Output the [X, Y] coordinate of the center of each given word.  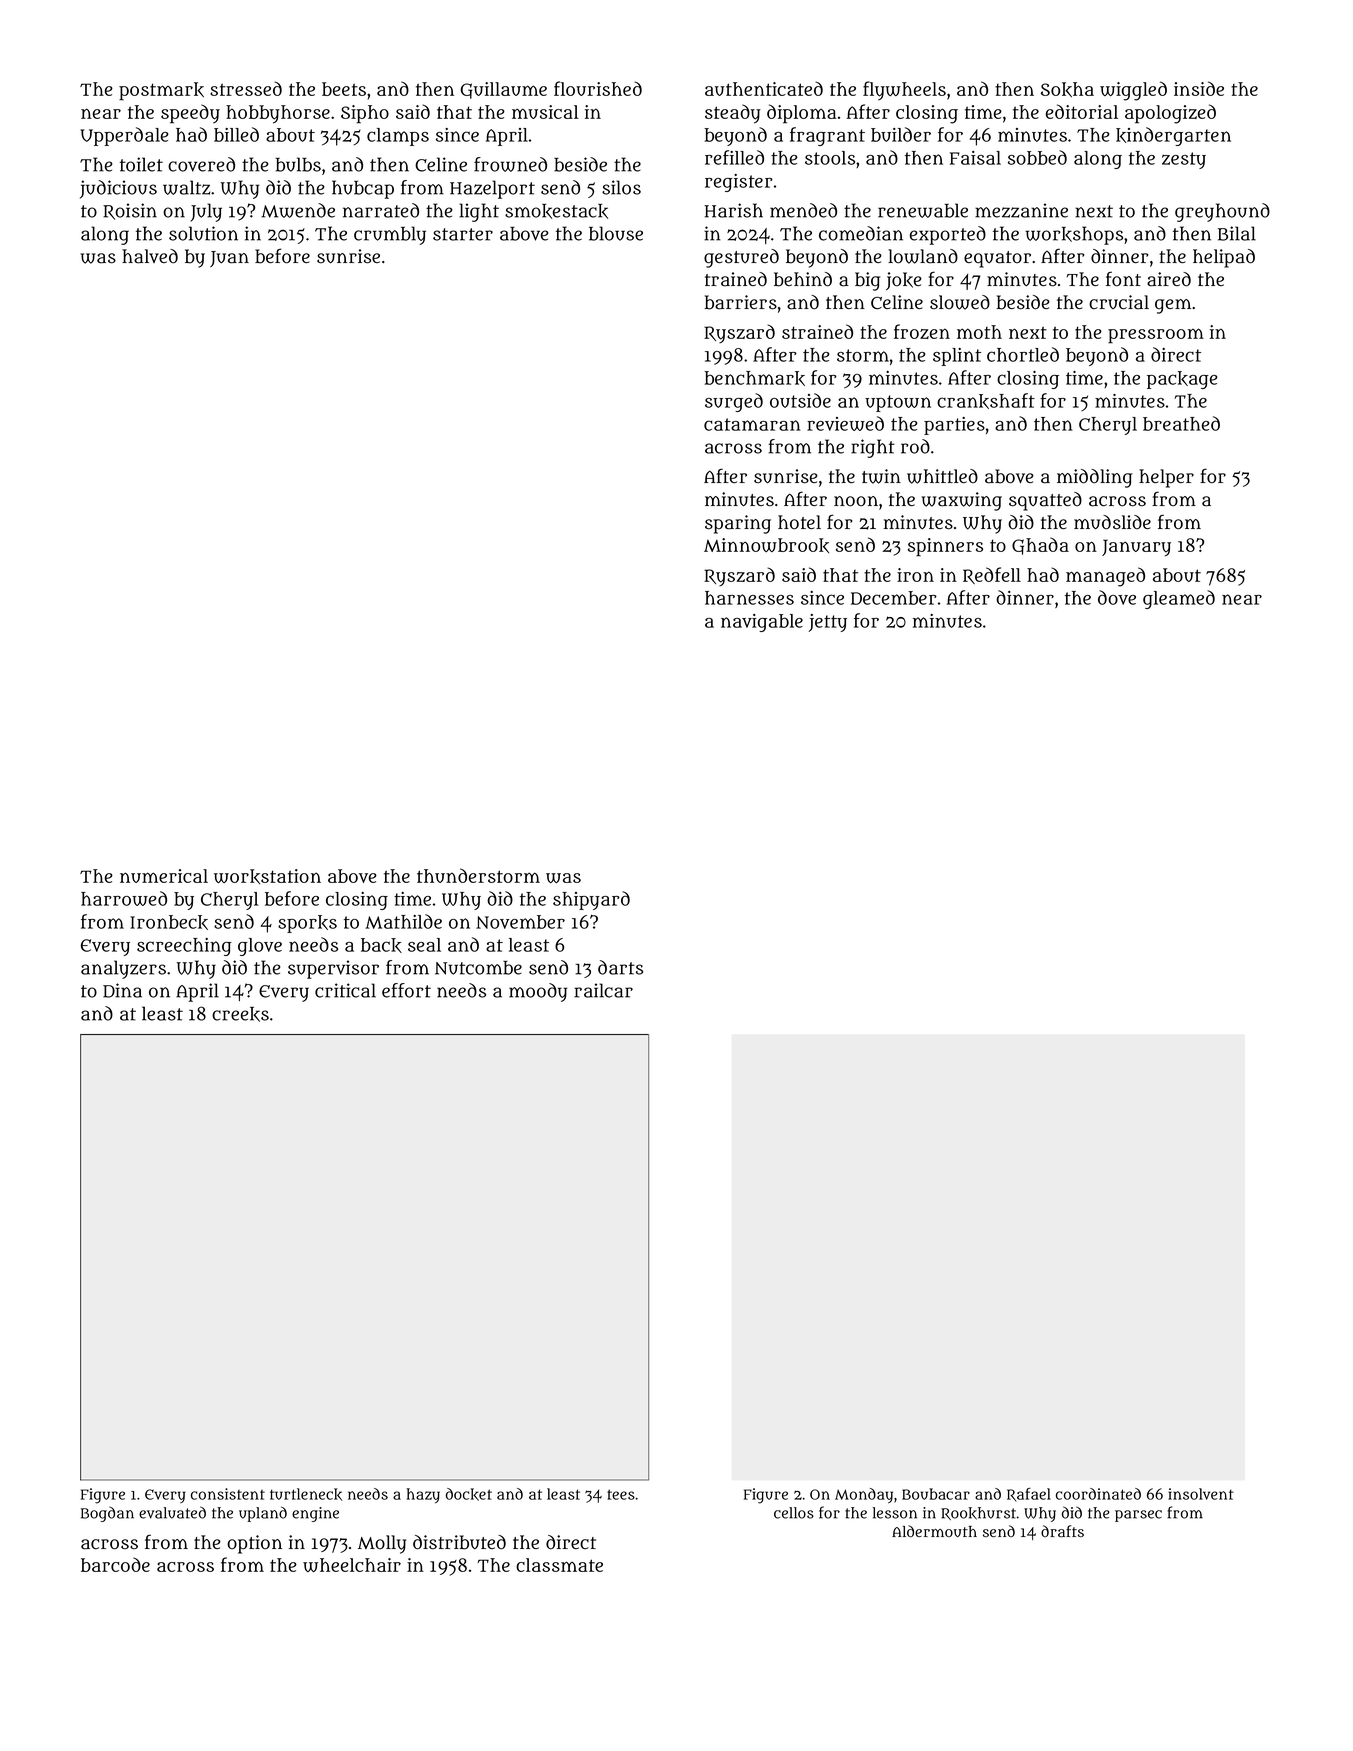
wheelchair [352, 1565]
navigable [762, 623]
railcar [603, 990]
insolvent [1201, 1494]
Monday [864, 1495]
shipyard [591, 900]
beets [344, 89]
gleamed [1179, 599]
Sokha [1067, 90]
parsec [1138, 1516]
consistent [228, 1494]
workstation [267, 876]
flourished [598, 88]
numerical [164, 876]
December [894, 598]
